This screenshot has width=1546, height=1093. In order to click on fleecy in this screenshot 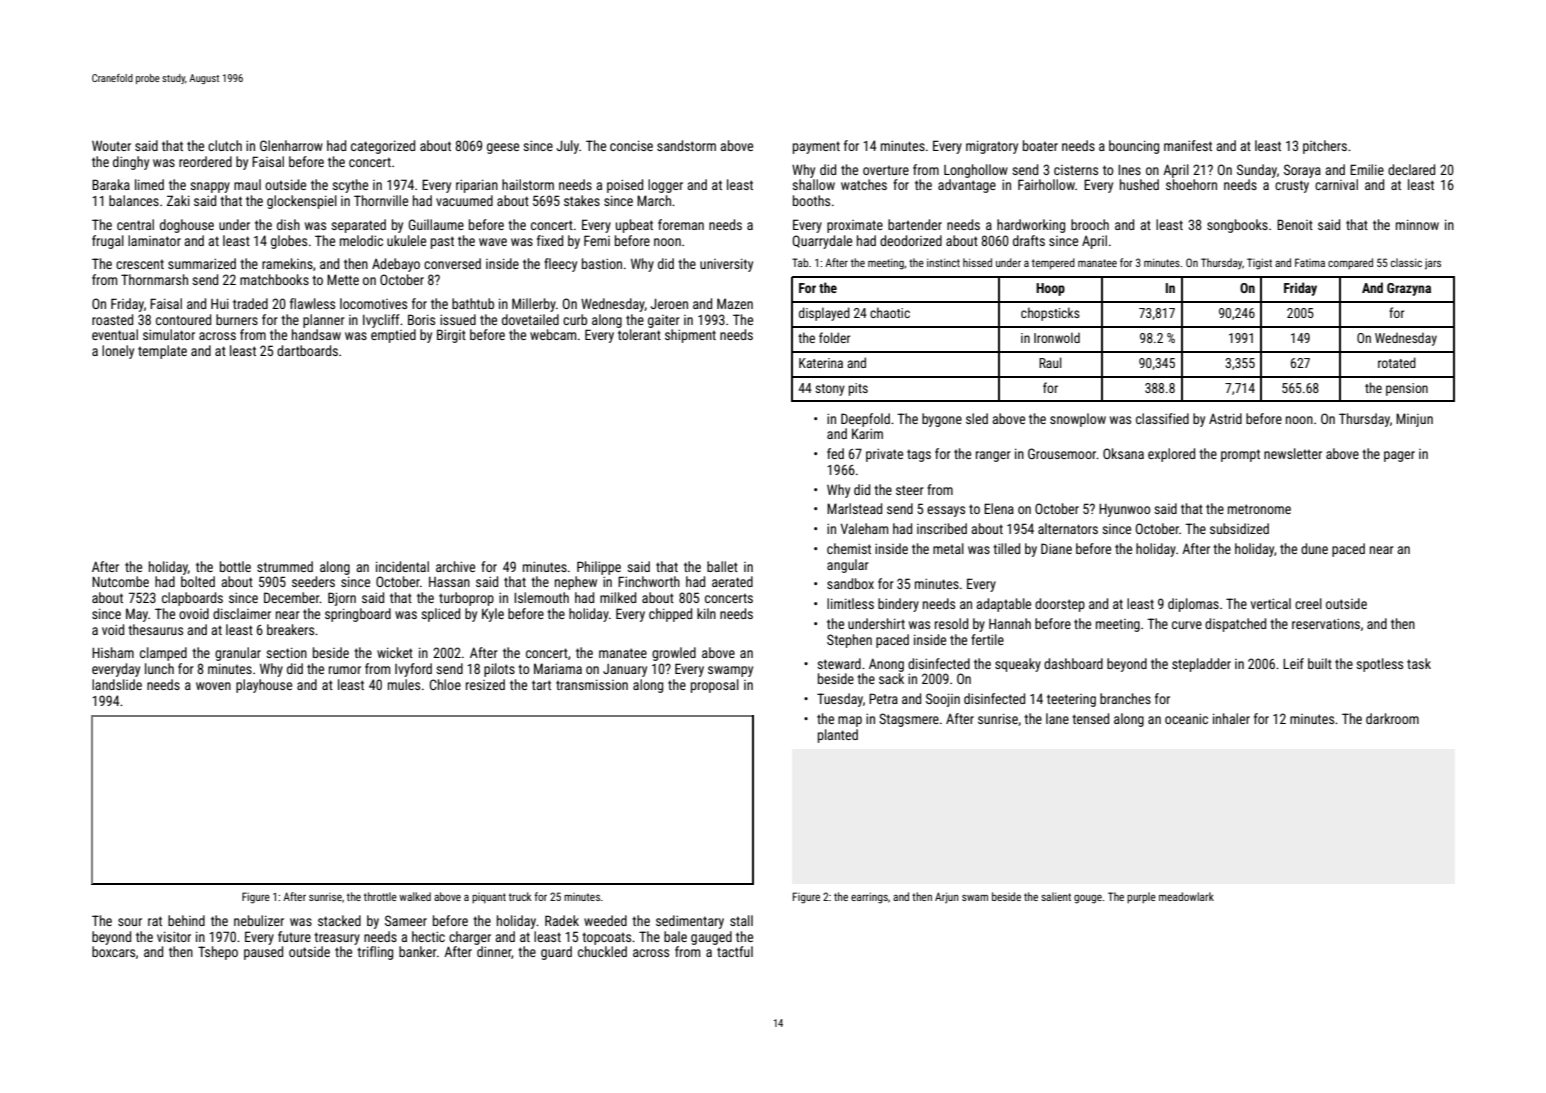, I will do `click(560, 265)`.
